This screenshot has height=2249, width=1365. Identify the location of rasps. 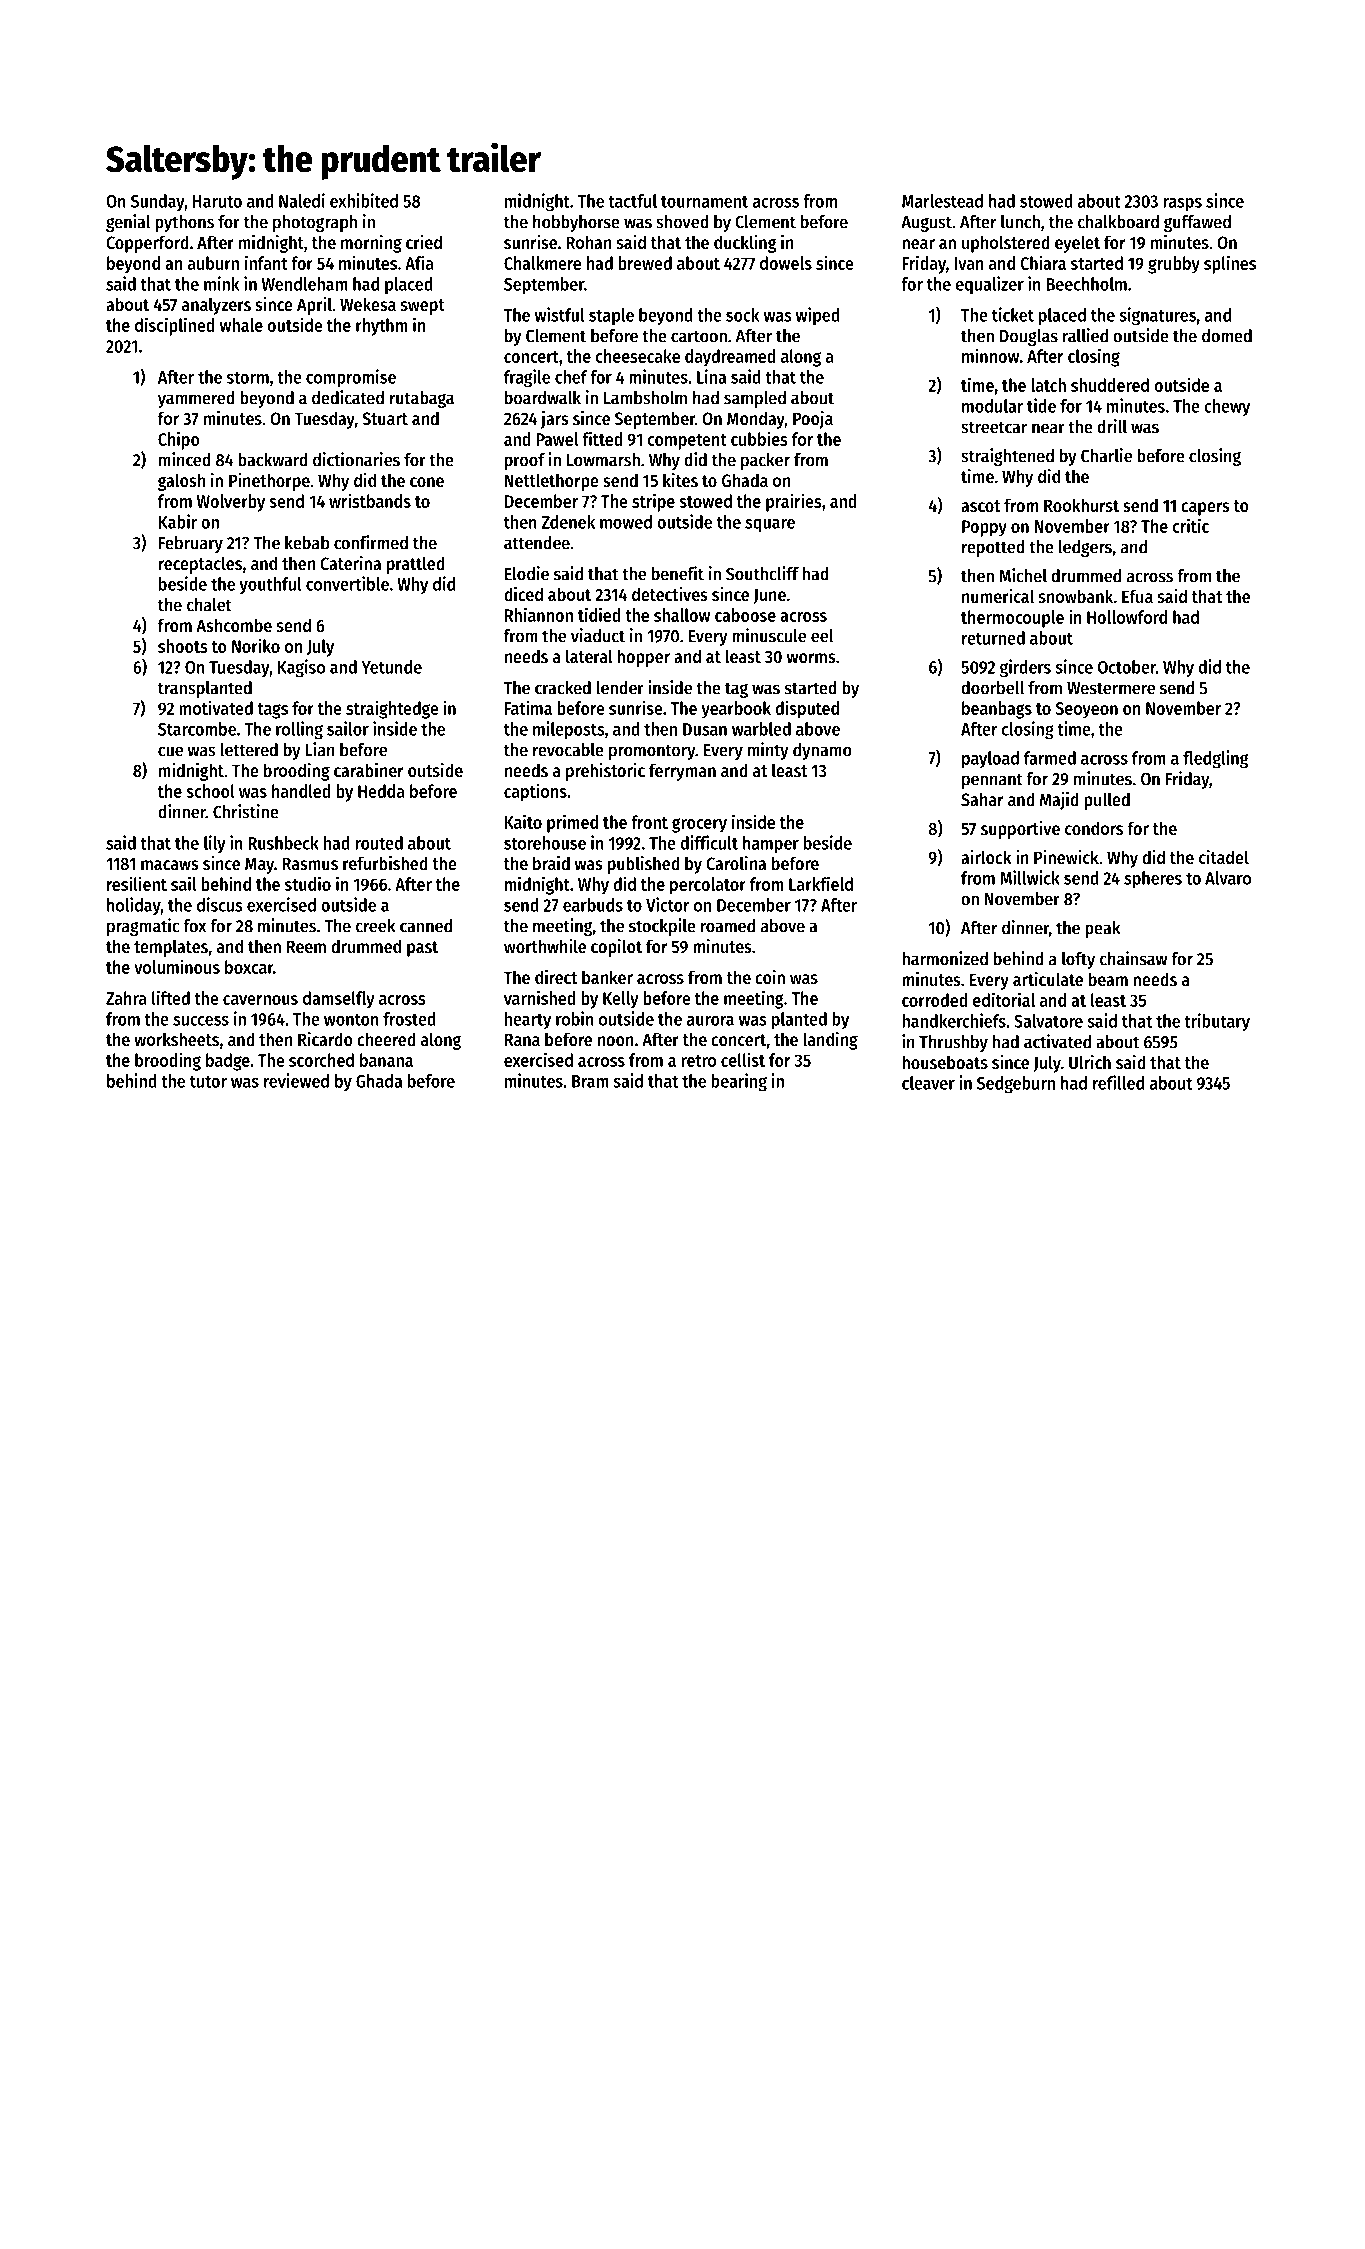
(1182, 205).
